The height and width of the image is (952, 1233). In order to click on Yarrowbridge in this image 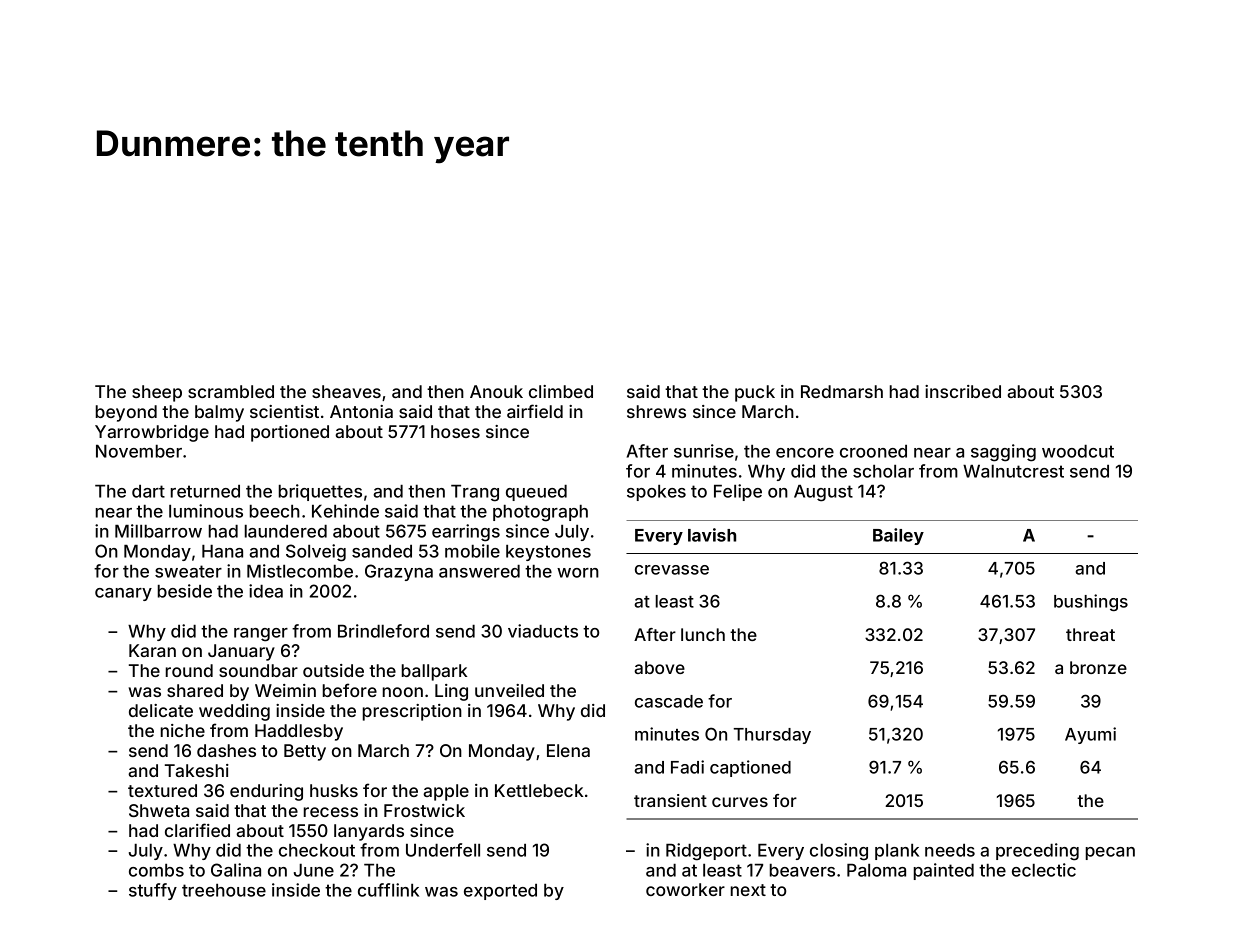, I will do `click(152, 433)`.
